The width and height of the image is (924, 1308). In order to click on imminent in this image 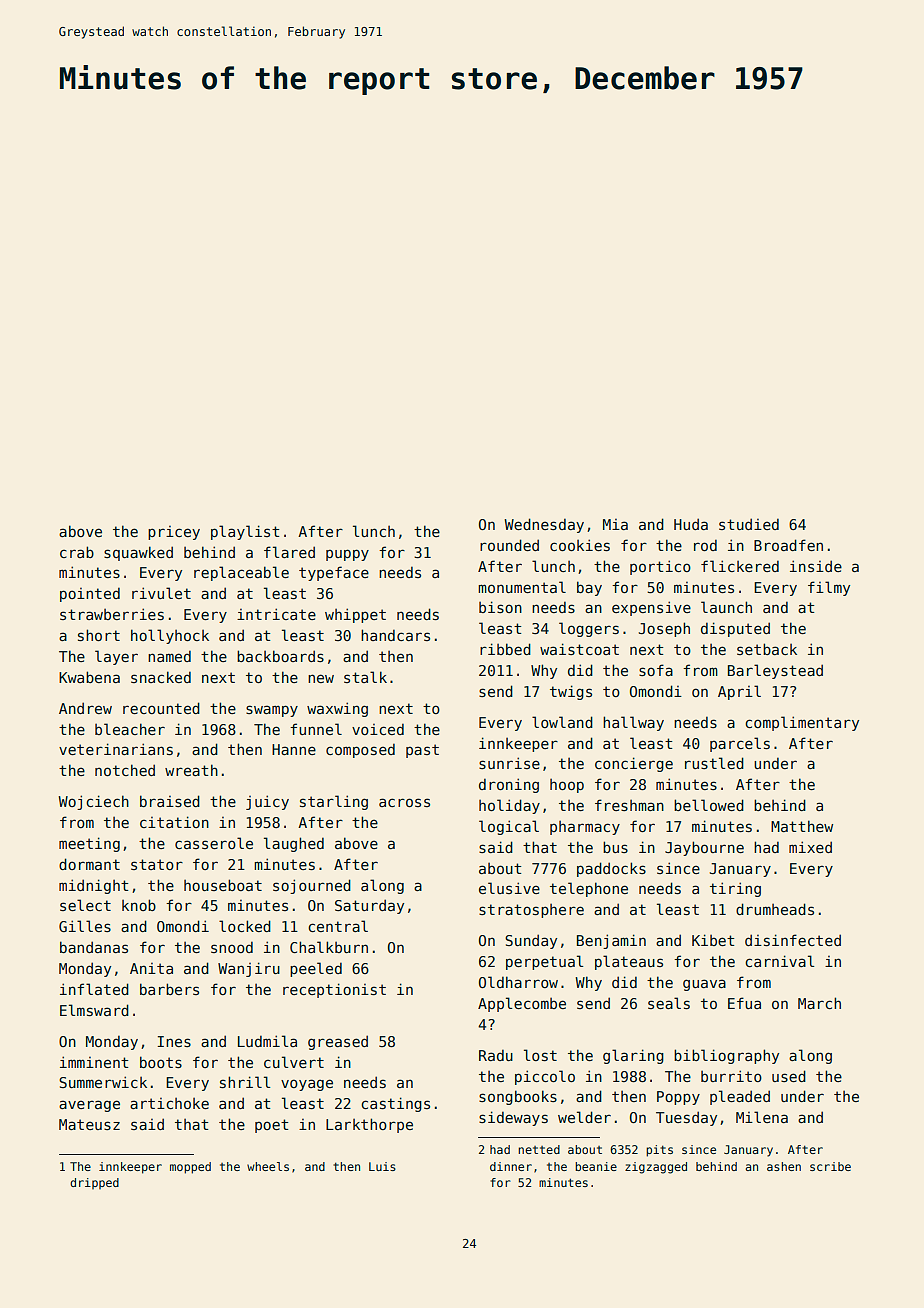, I will do `click(94, 1062)`.
